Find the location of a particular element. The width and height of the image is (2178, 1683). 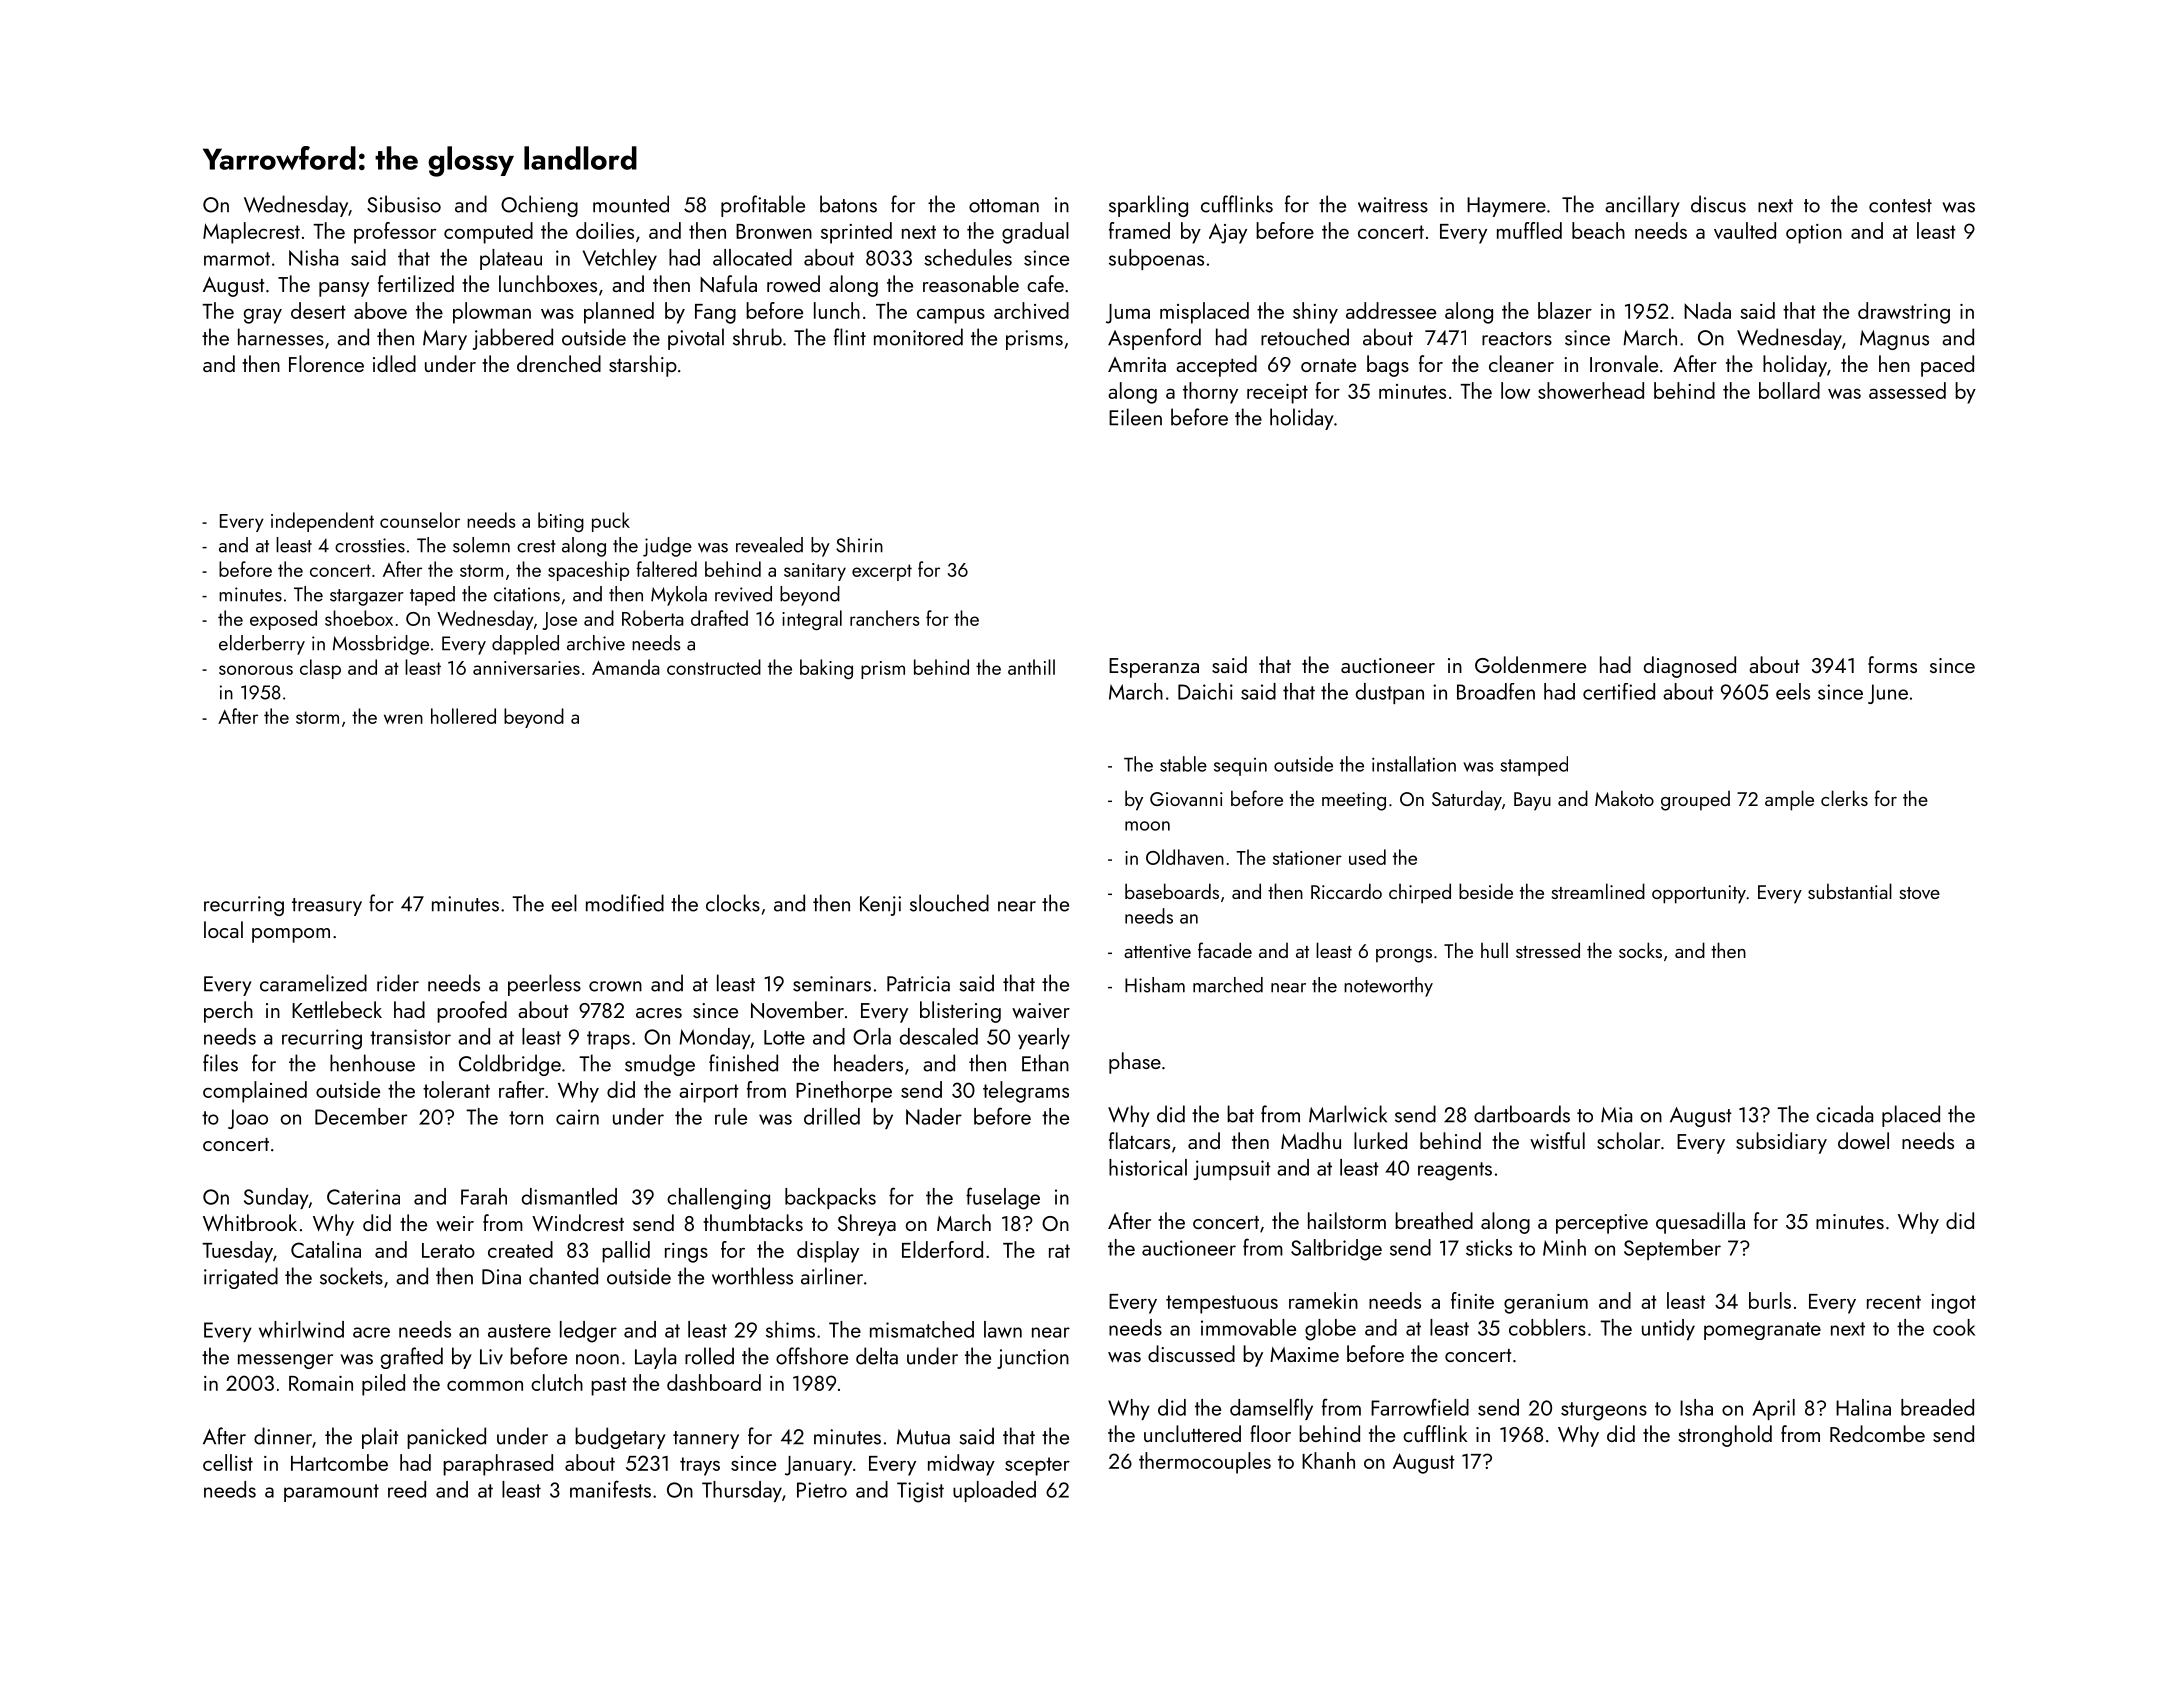

Daichi is located at coordinates (1205, 691).
